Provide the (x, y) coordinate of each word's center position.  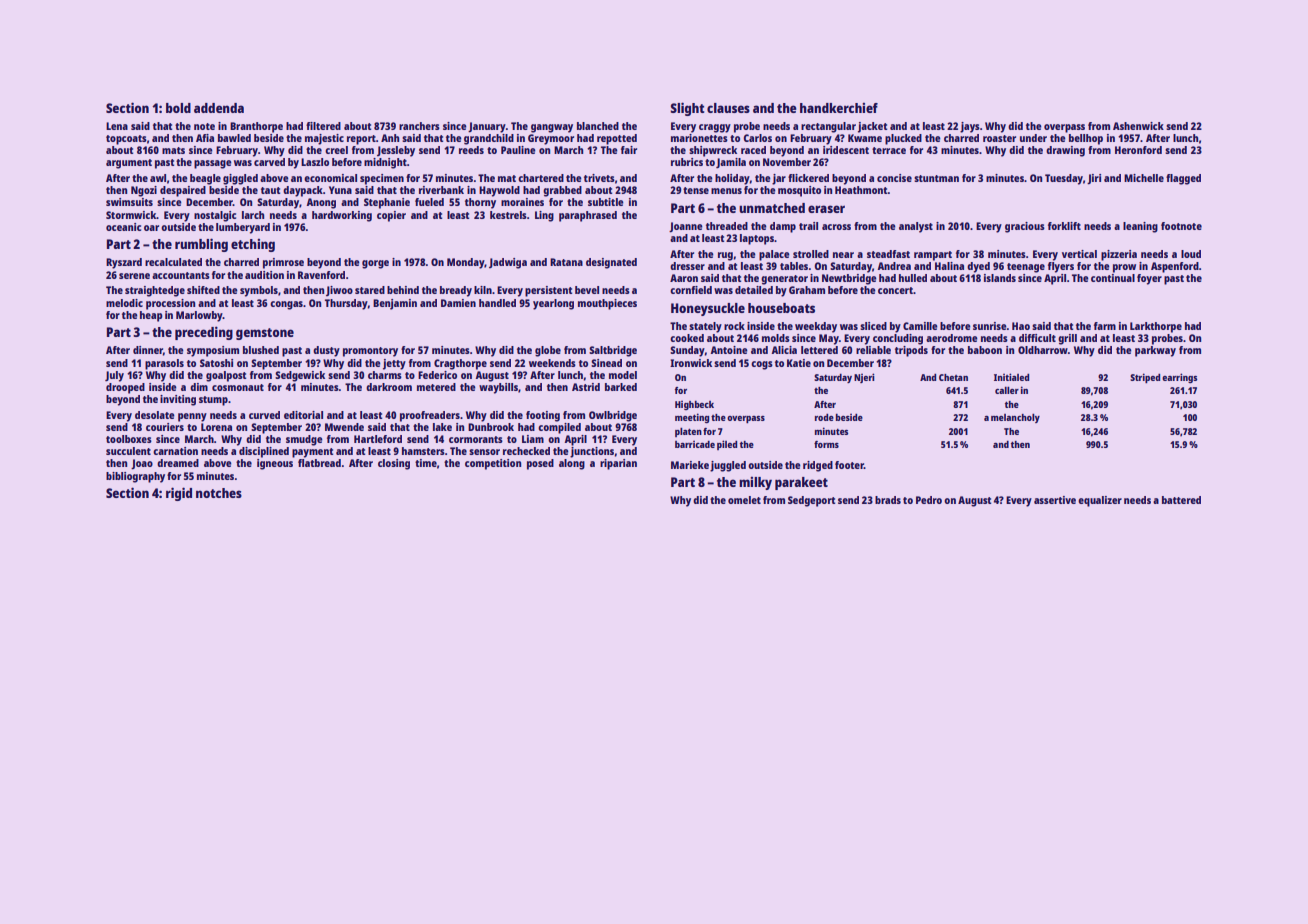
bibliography (135, 477)
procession (170, 304)
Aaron (684, 278)
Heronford (1138, 150)
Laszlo (315, 162)
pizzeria (1119, 255)
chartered (541, 178)
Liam (533, 439)
